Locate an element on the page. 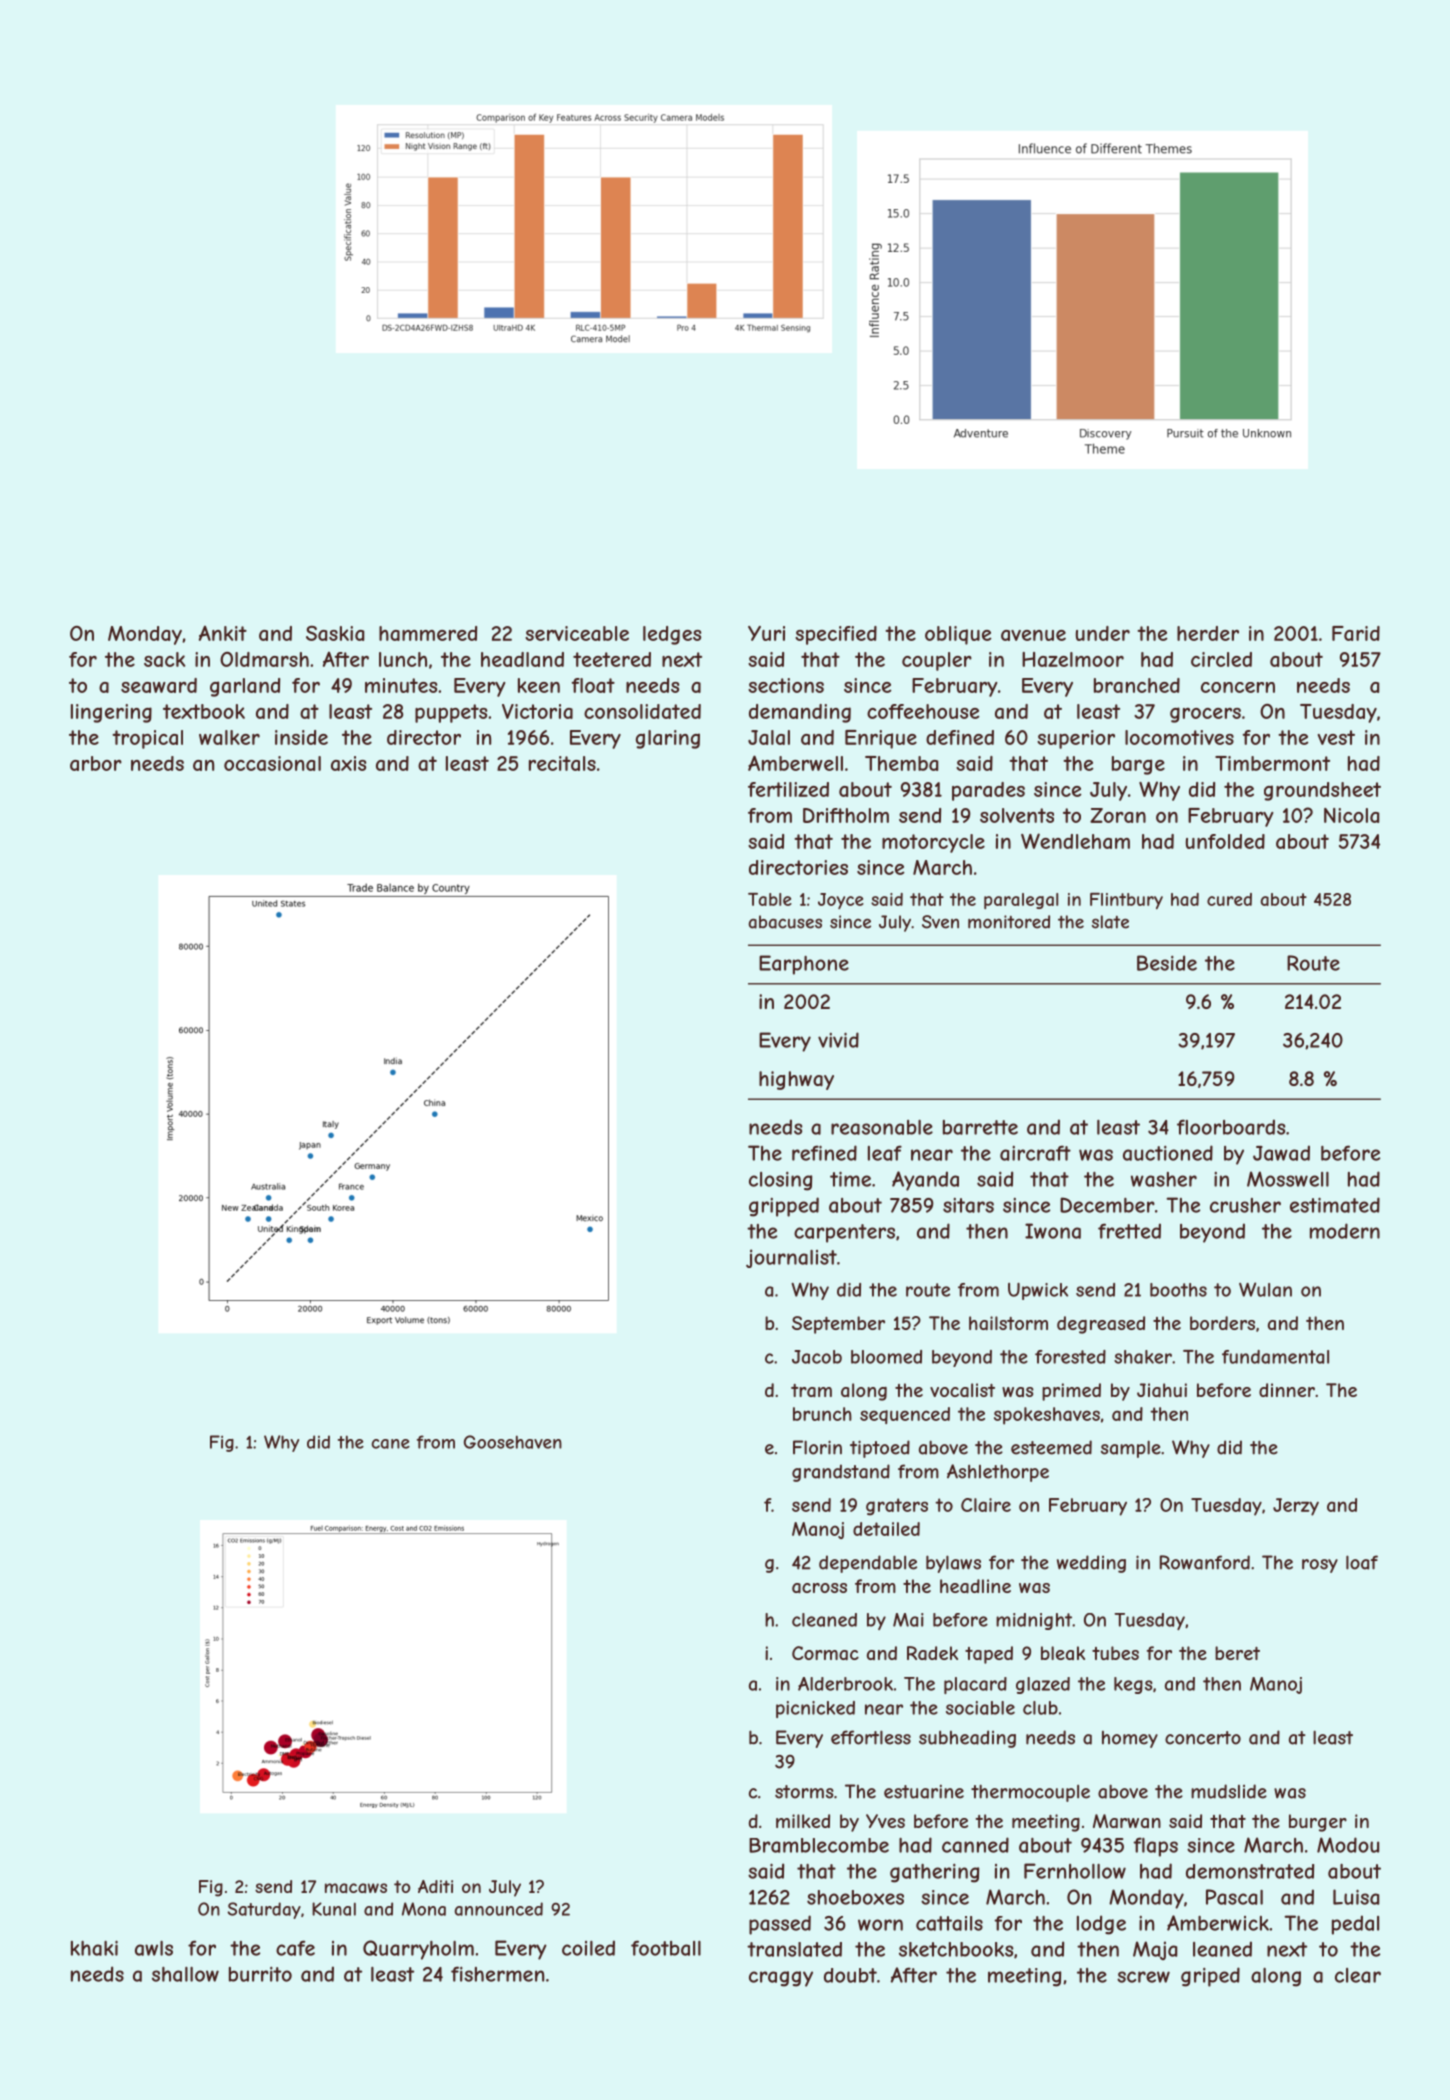  Farid is located at coordinates (1356, 633).
